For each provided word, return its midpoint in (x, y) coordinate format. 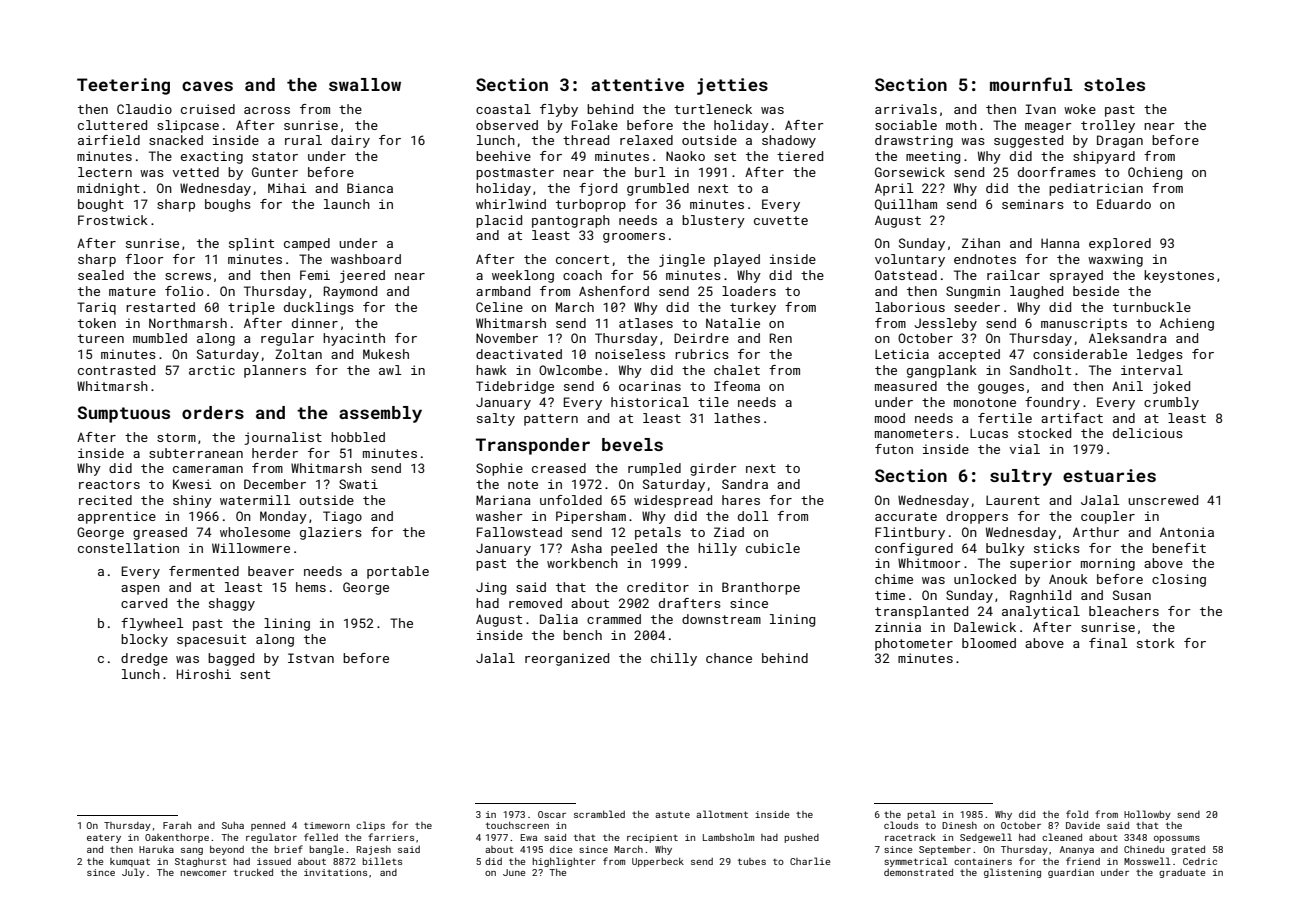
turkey (753, 308)
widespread (673, 501)
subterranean (196, 453)
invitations (335, 872)
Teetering (123, 86)
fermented (204, 571)
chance (729, 658)
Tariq (96, 308)
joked (1171, 387)
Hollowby (1147, 815)
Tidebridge (515, 387)
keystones (1179, 276)
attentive (637, 84)
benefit (1179, 548)
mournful (1031, 84)
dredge (144, 659)
